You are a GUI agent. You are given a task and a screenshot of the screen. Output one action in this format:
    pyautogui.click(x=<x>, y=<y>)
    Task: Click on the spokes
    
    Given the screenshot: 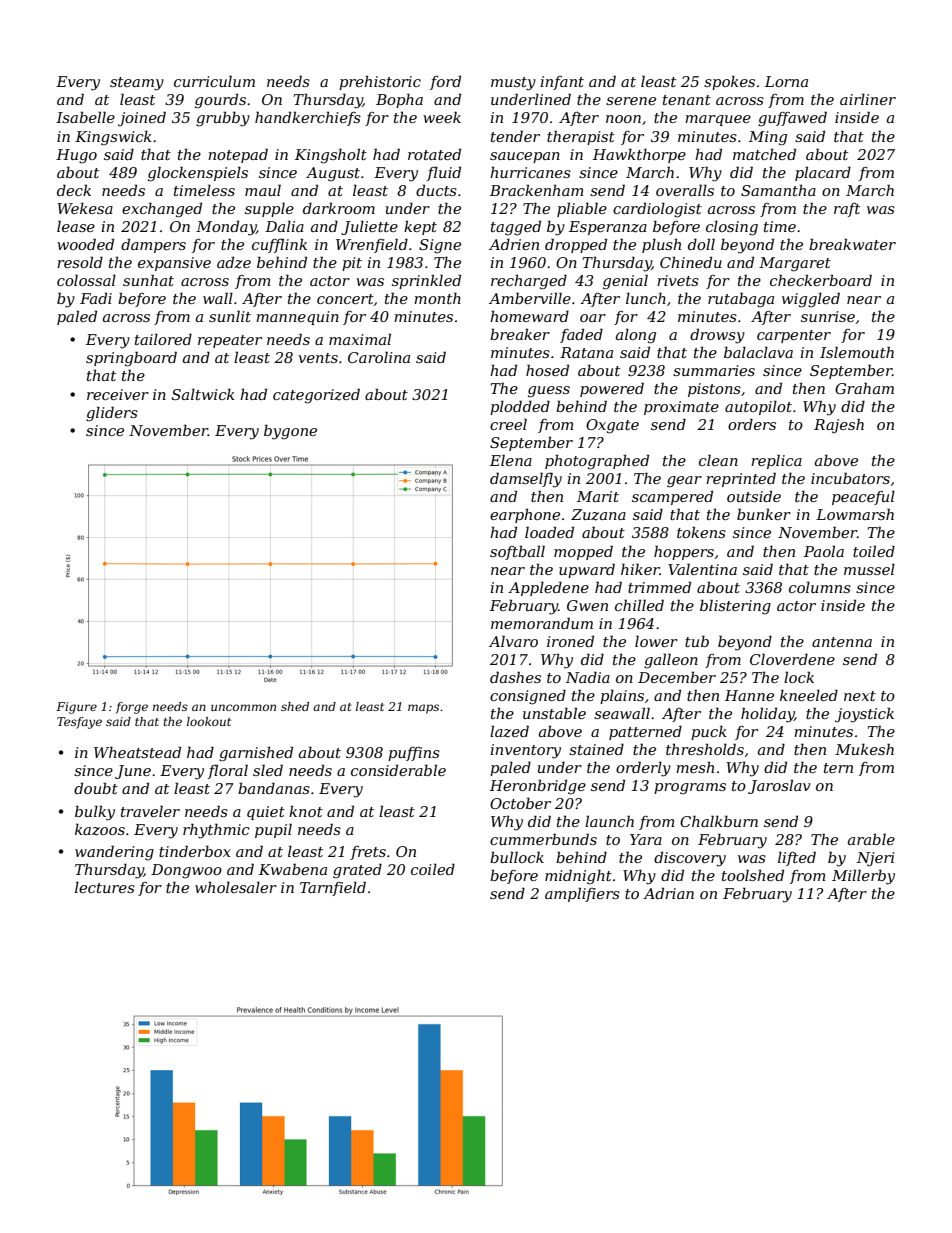 What is the action you would take?
    pyautogui.click(x=729, y=82)
